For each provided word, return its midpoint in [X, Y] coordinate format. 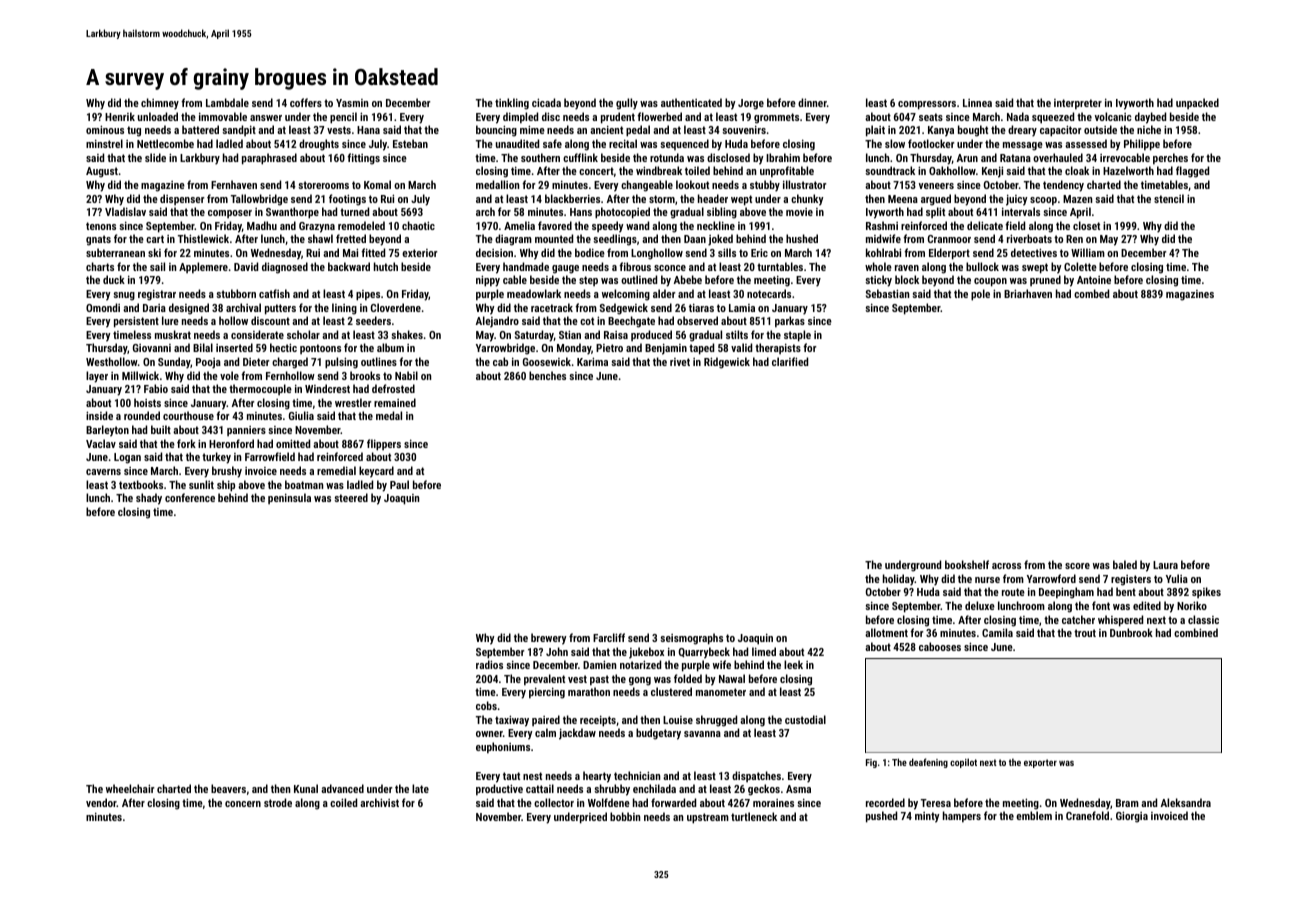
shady [149, 499]
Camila [997, 632]
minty [927, 817]
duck [114, 279]
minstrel [104, 143]
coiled [343, 802]
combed [1091, 293]
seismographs [691, 639]
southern [540, 157]
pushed [881, 817]
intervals [1021, 211]
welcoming [626, 295]
